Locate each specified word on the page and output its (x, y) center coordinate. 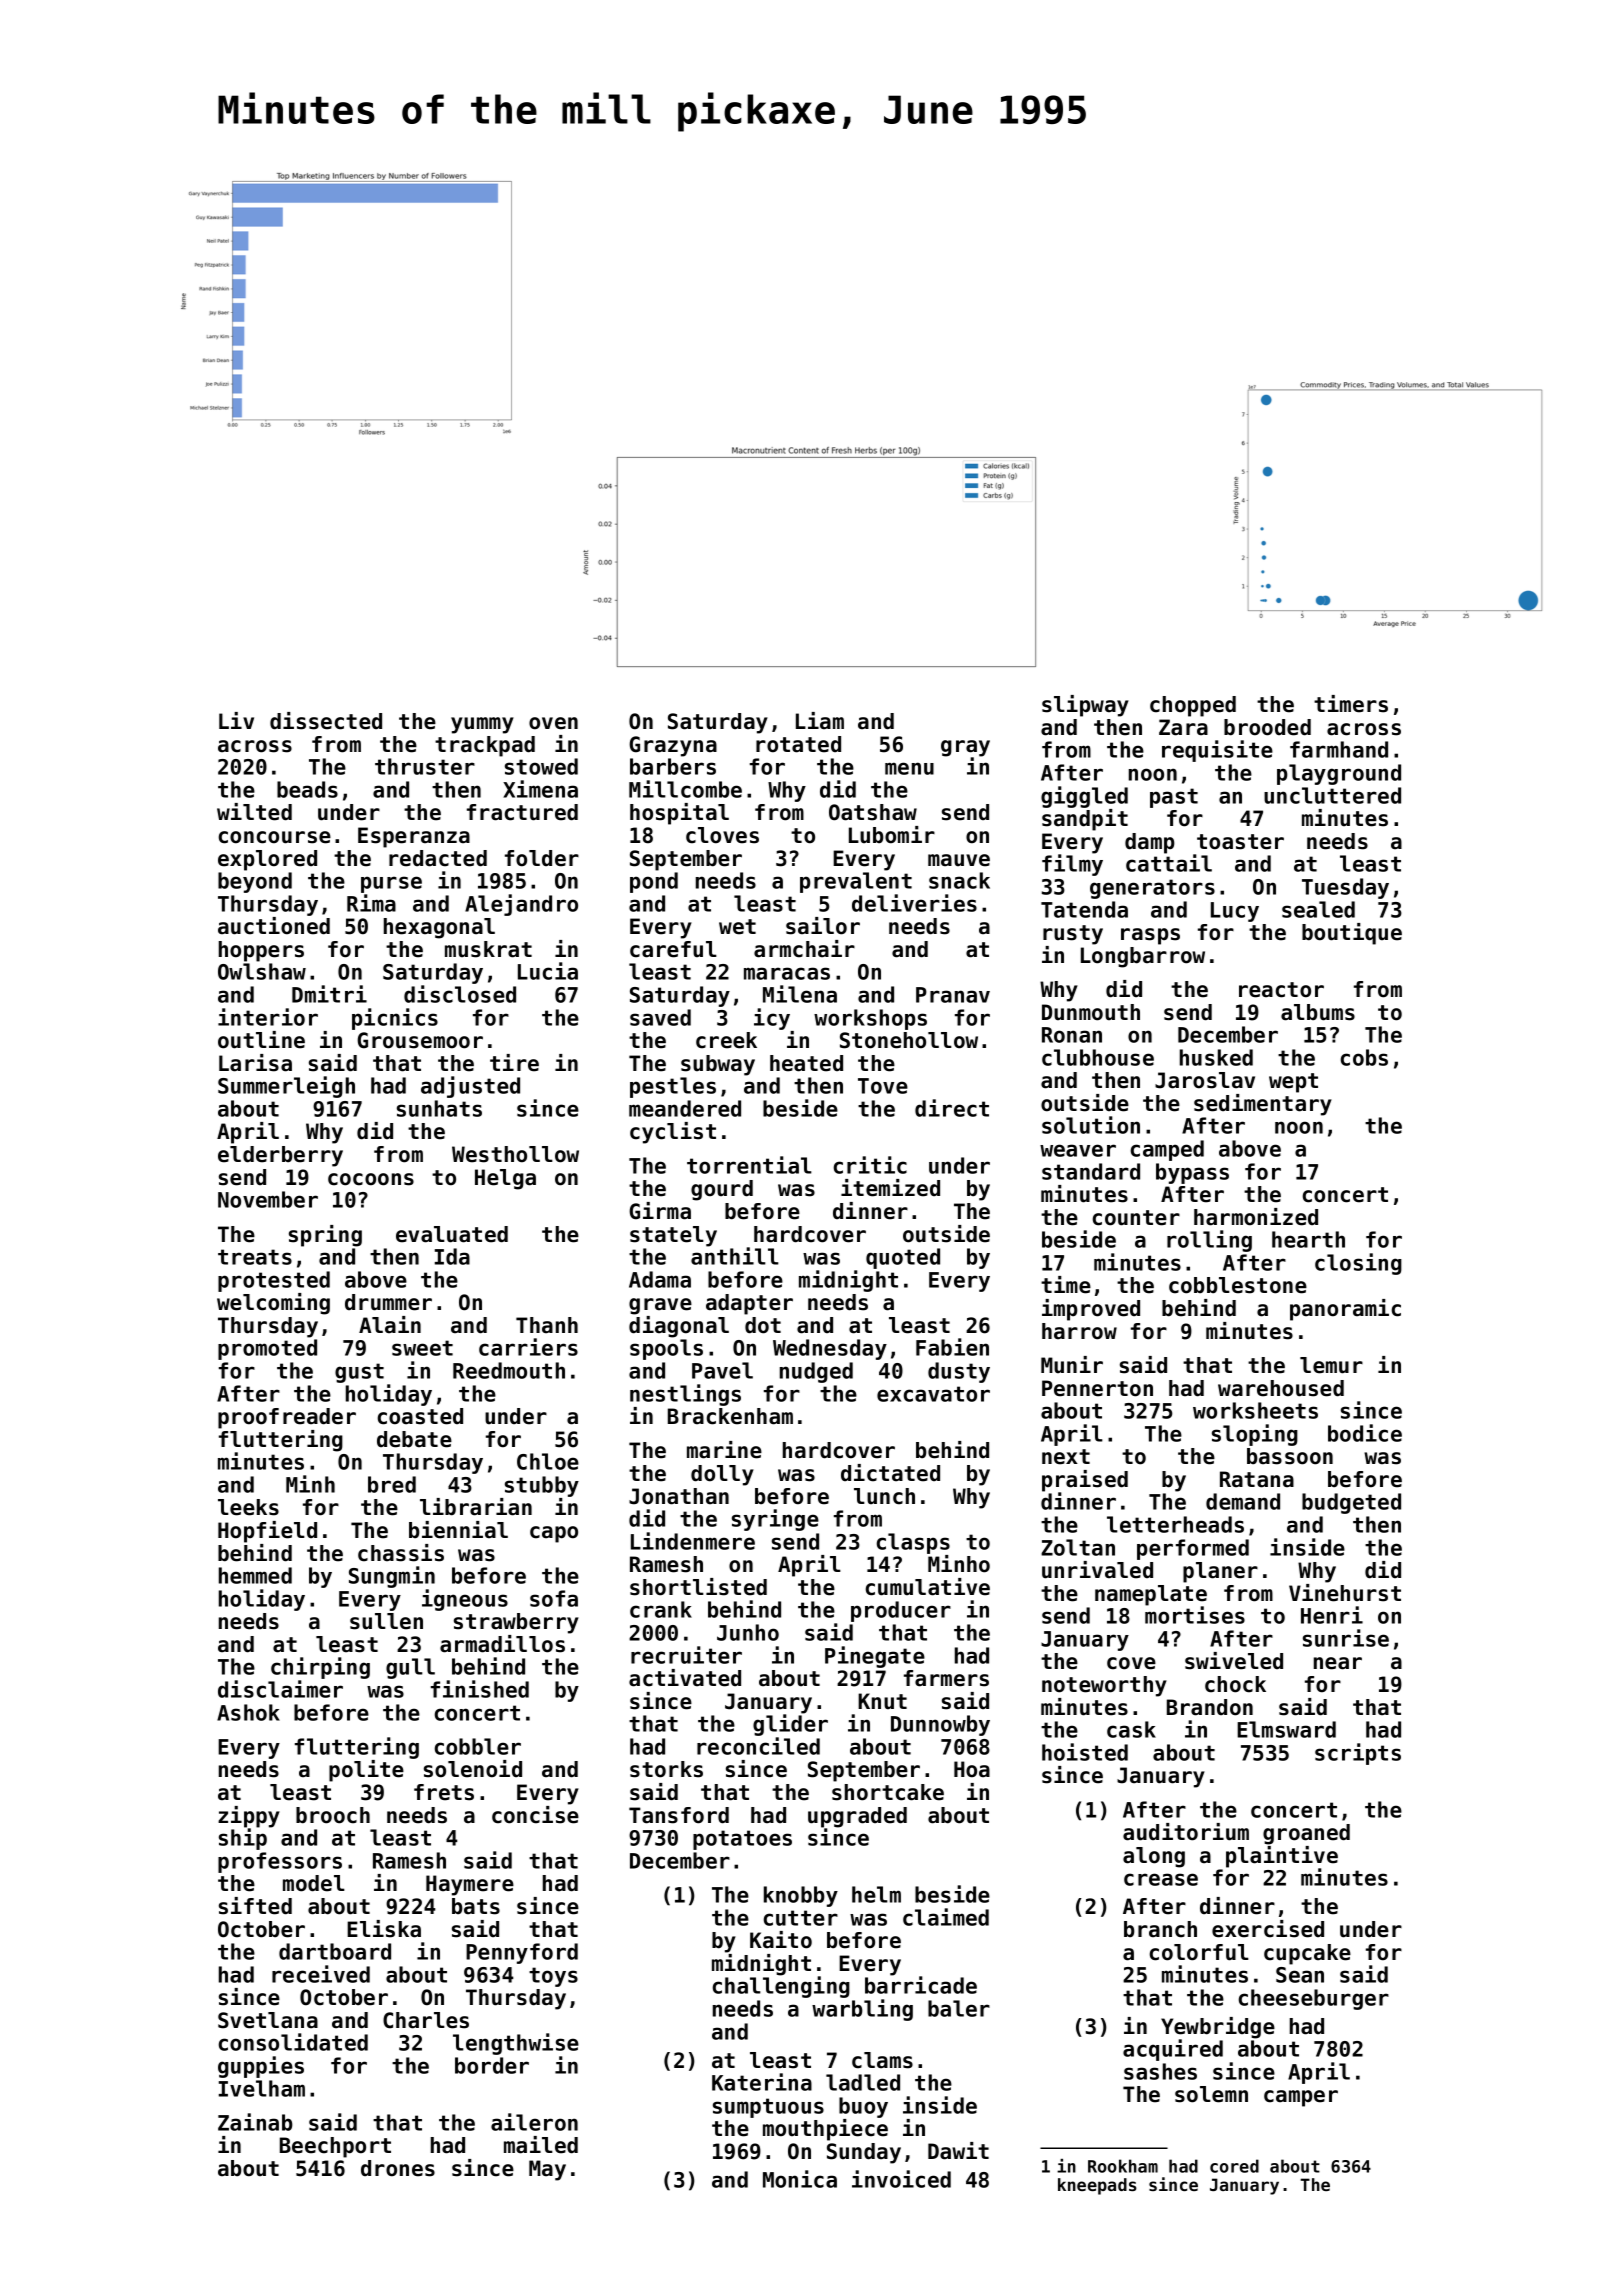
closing (1358, 1264)
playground (1339, 774)
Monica (800, 2179)
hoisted (1085, 1752)
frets (444, 1792)
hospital (679, 814)
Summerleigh (286, 1087)
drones (398, 2168)
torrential (749, 1165)
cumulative (928, 1587)
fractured (522, 812)
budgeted (1351, 1503)
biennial (458, 1530)
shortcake (888, 1792)
